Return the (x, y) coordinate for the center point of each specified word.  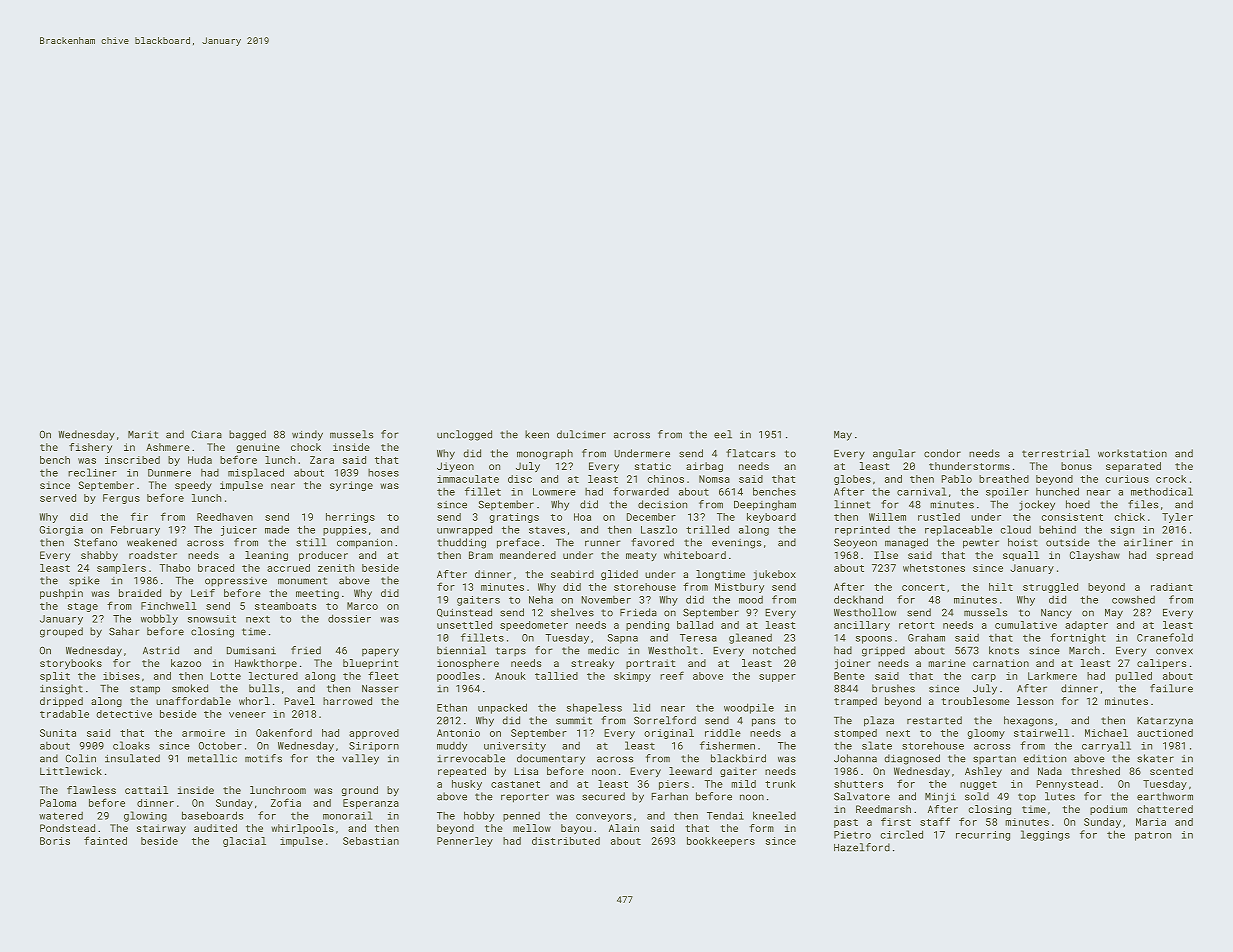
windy (307, 435)
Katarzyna (1165, 722)
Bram (481, 555)
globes (852, 480)
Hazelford (862, 847)
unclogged (464, 435)
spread (1174, 556)
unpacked (502, 708)
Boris (55, 841)
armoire (203, 733)
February (135, 531)
